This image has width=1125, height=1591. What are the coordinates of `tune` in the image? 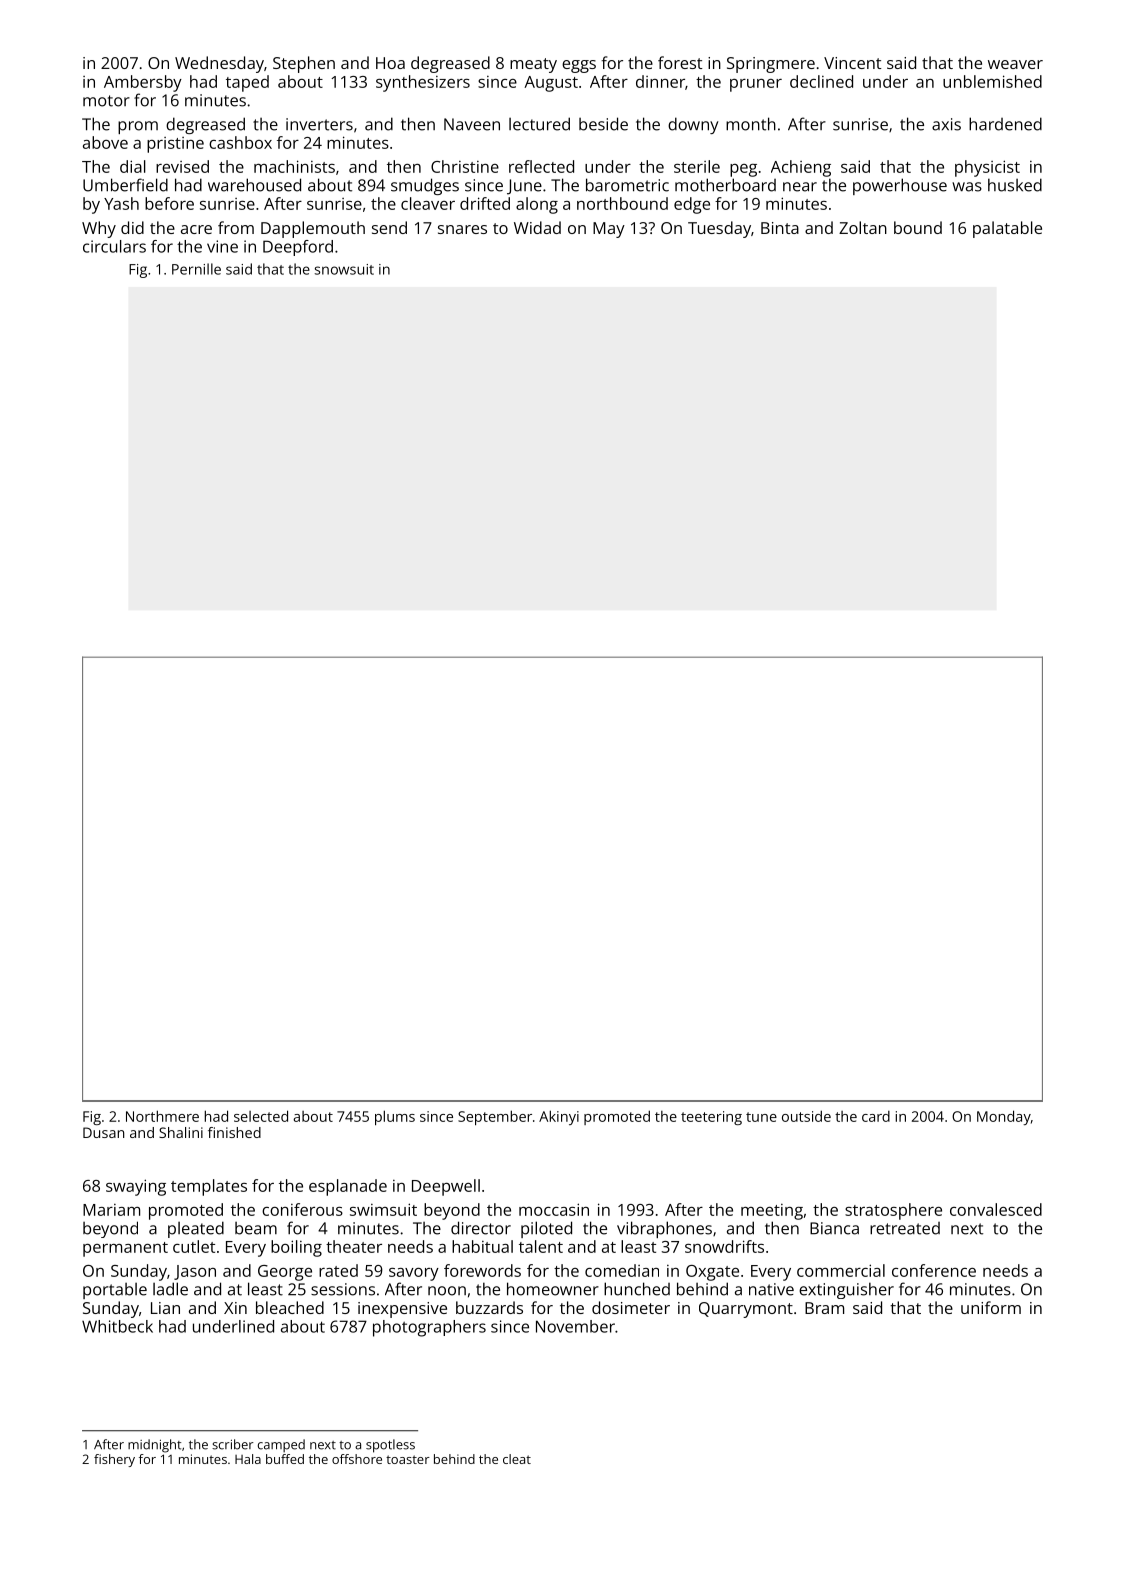 It's located at (761, 1117).
